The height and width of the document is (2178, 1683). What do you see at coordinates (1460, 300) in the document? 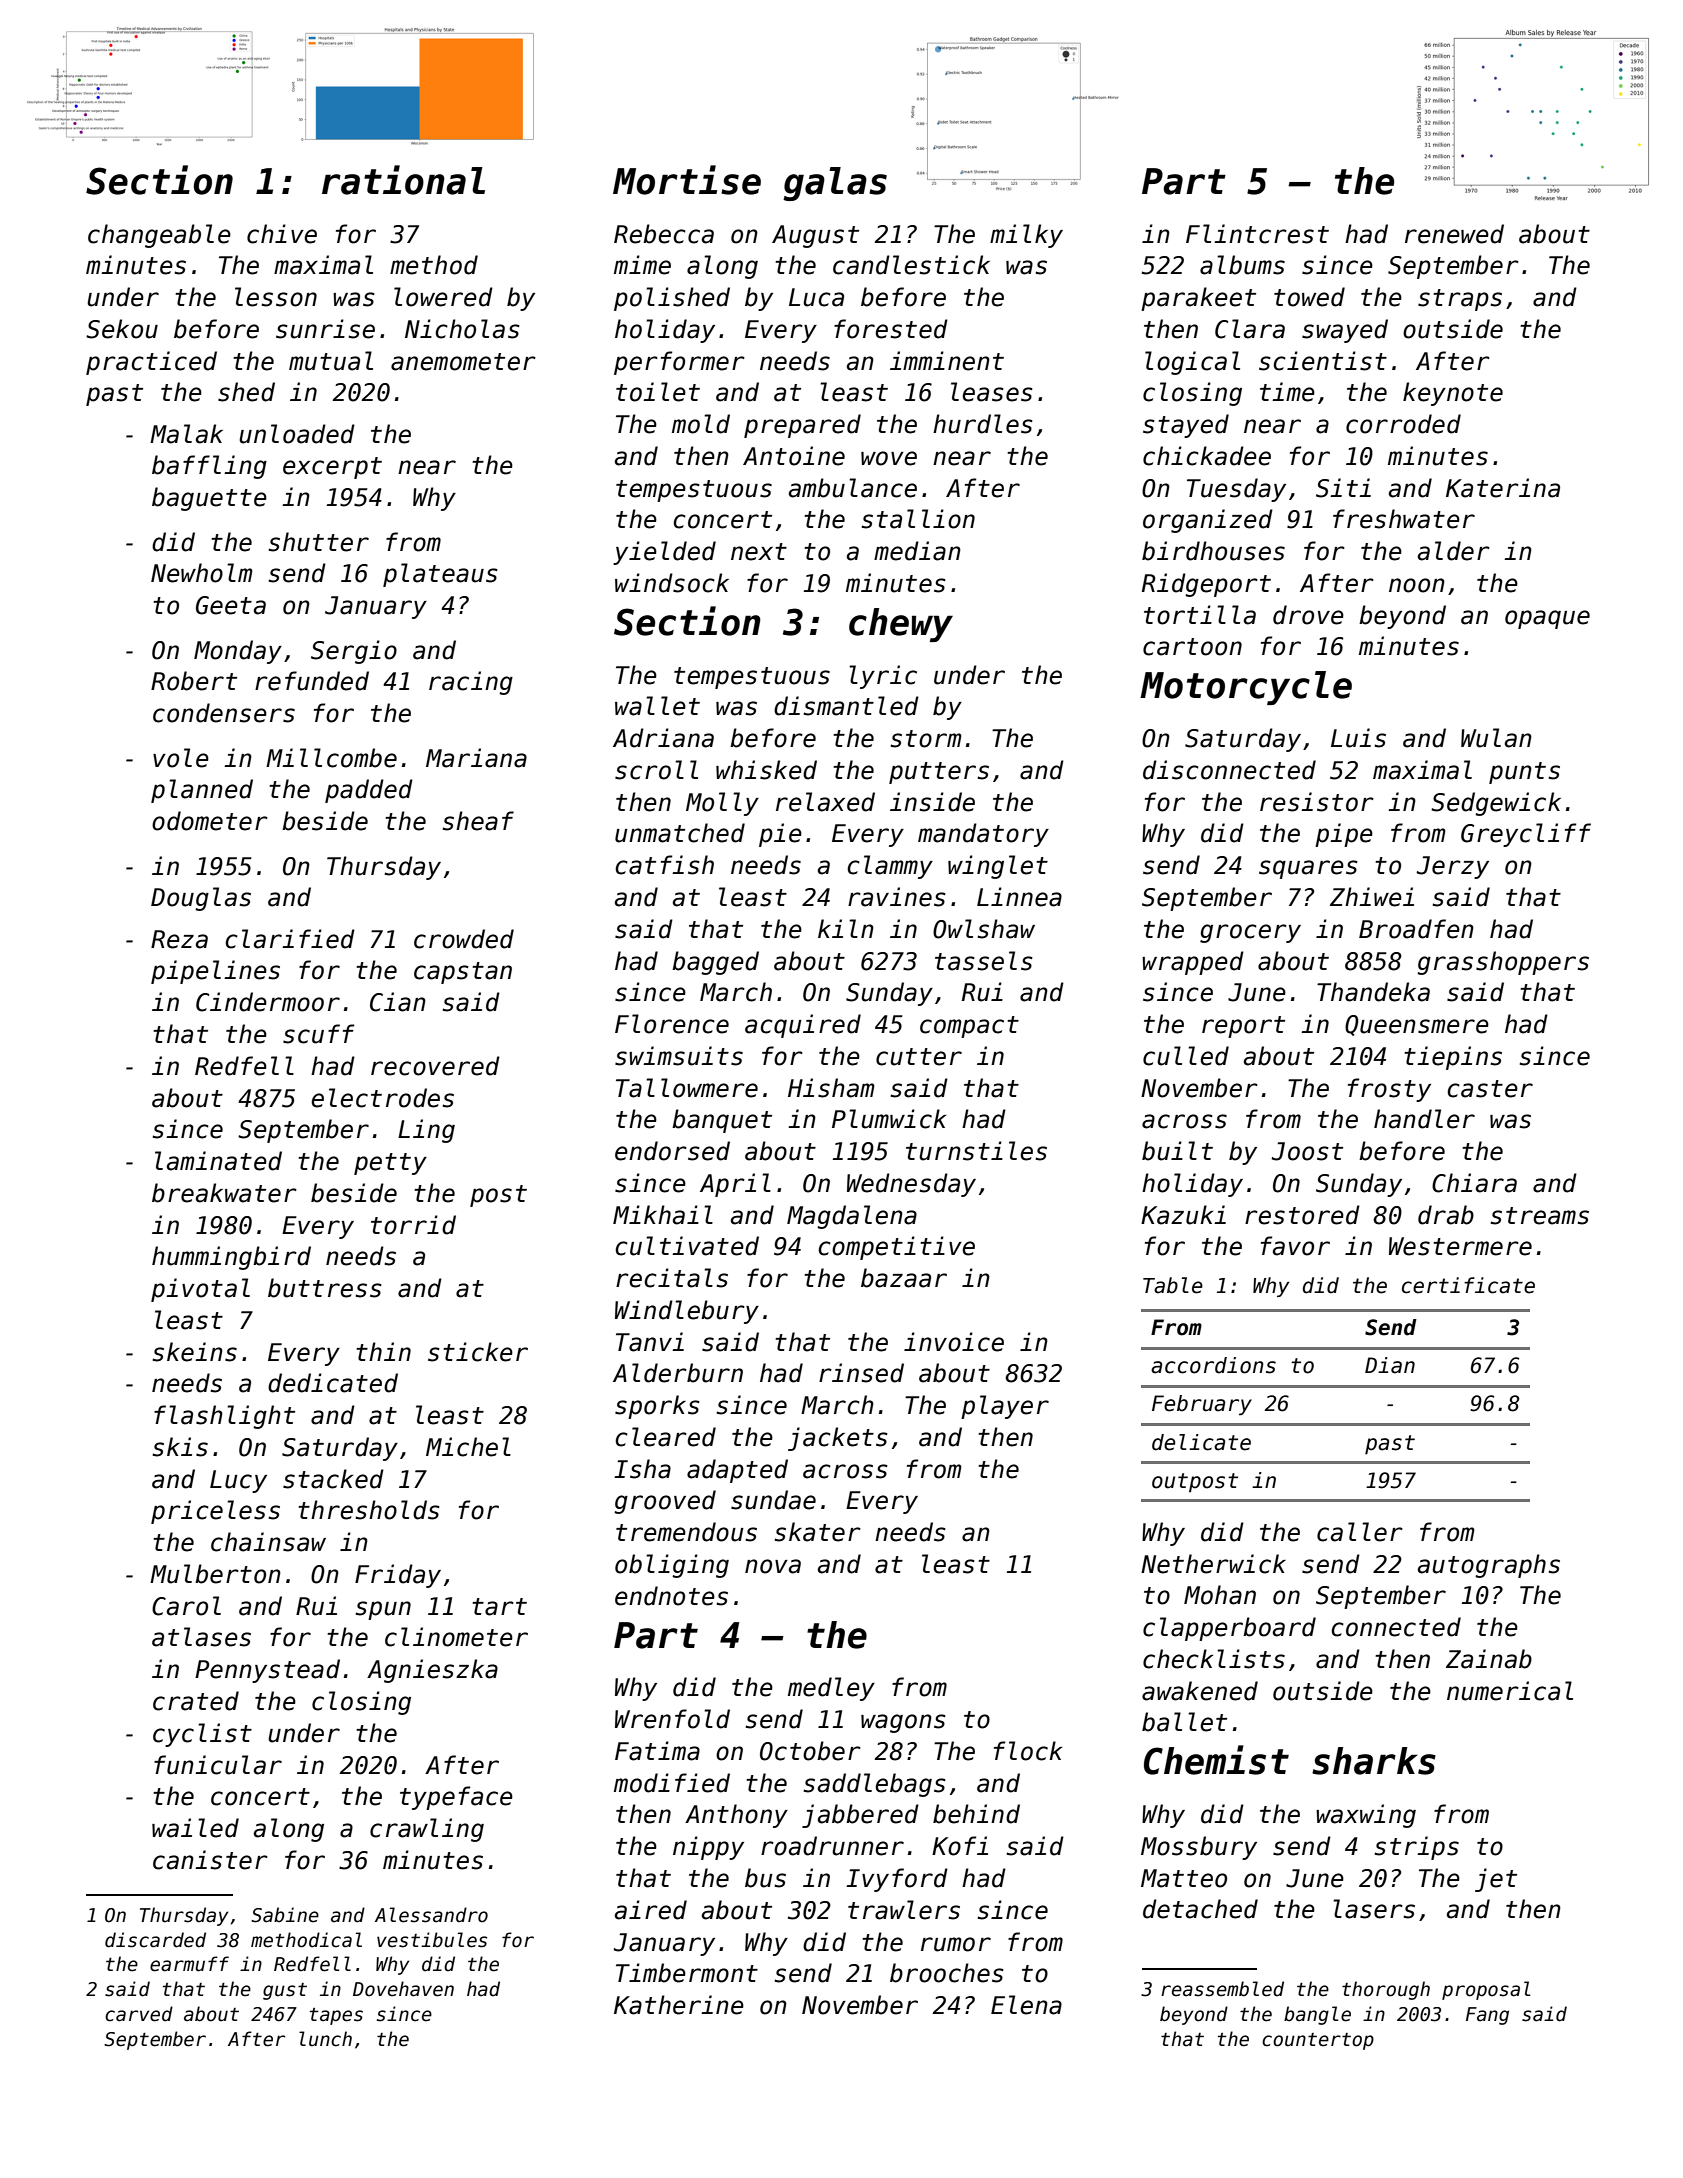
I see `straps` at bounding box center [1460, 300].
